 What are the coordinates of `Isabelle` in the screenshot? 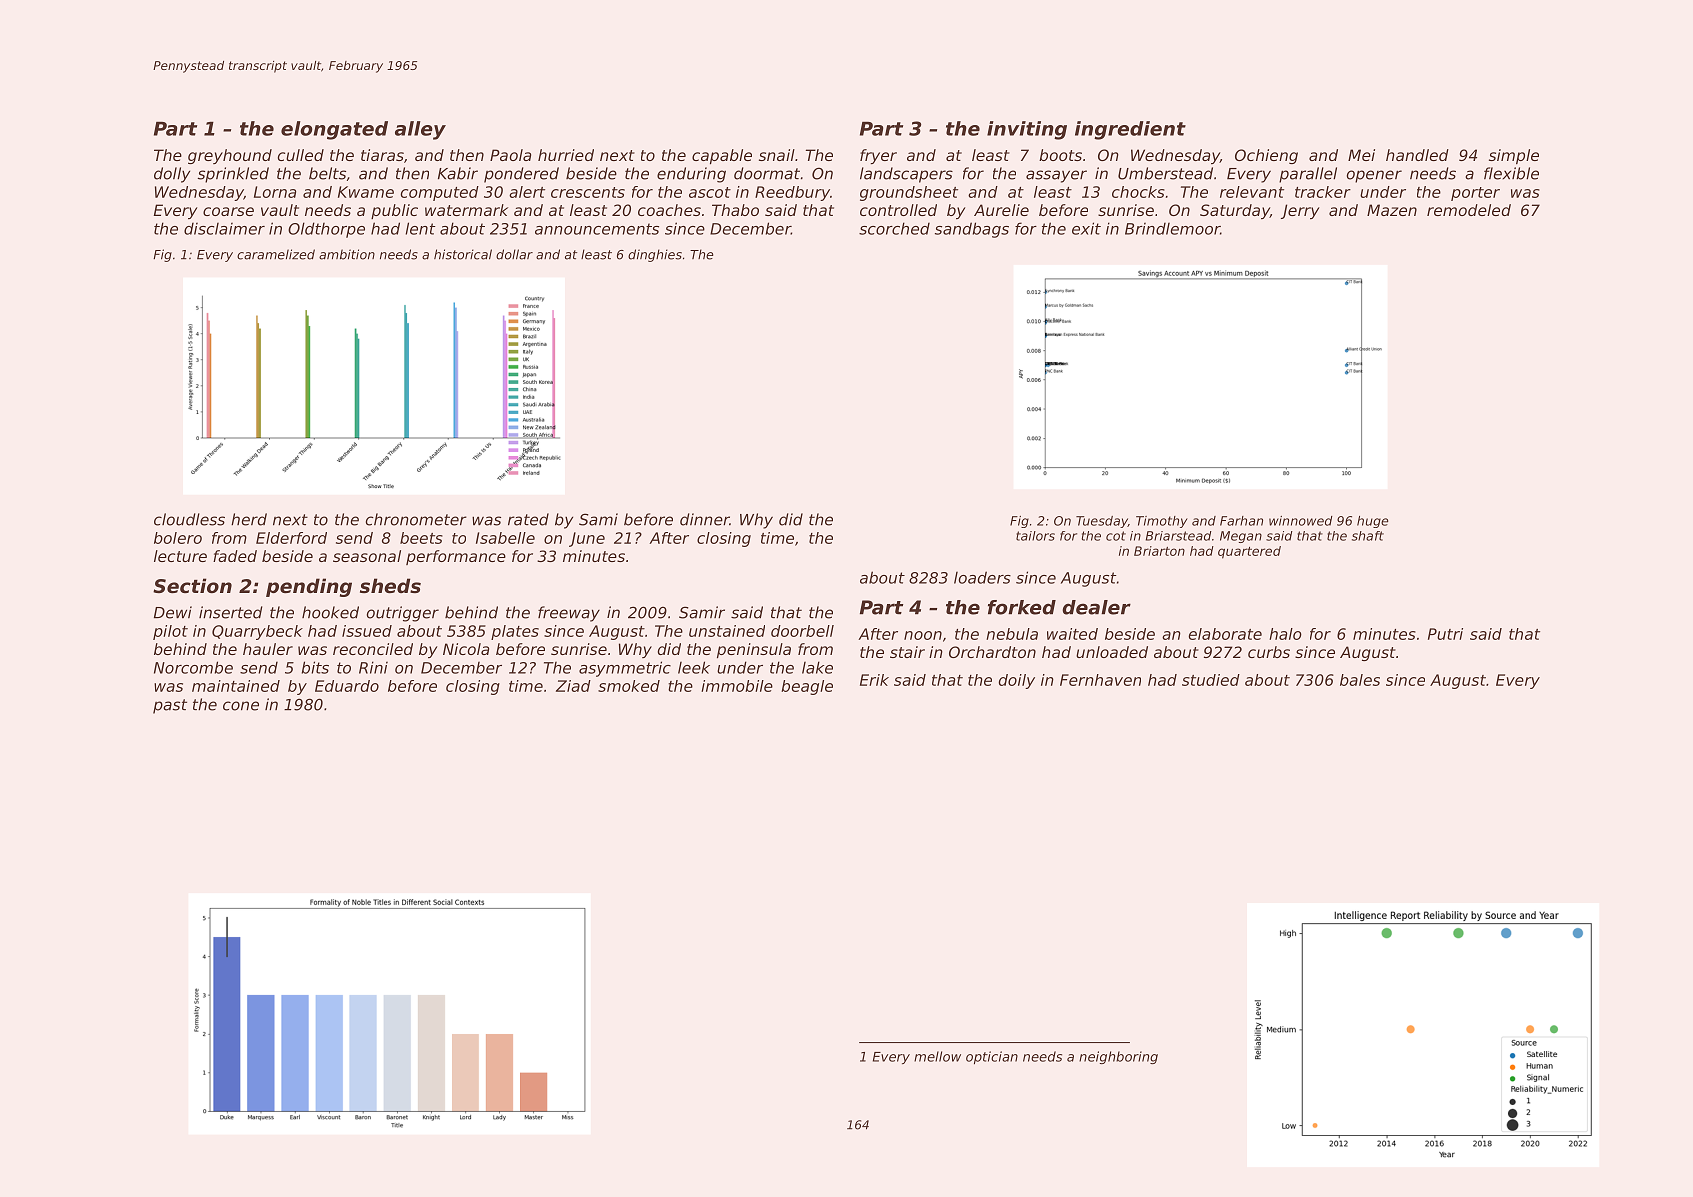 It's located at (505, 538).
